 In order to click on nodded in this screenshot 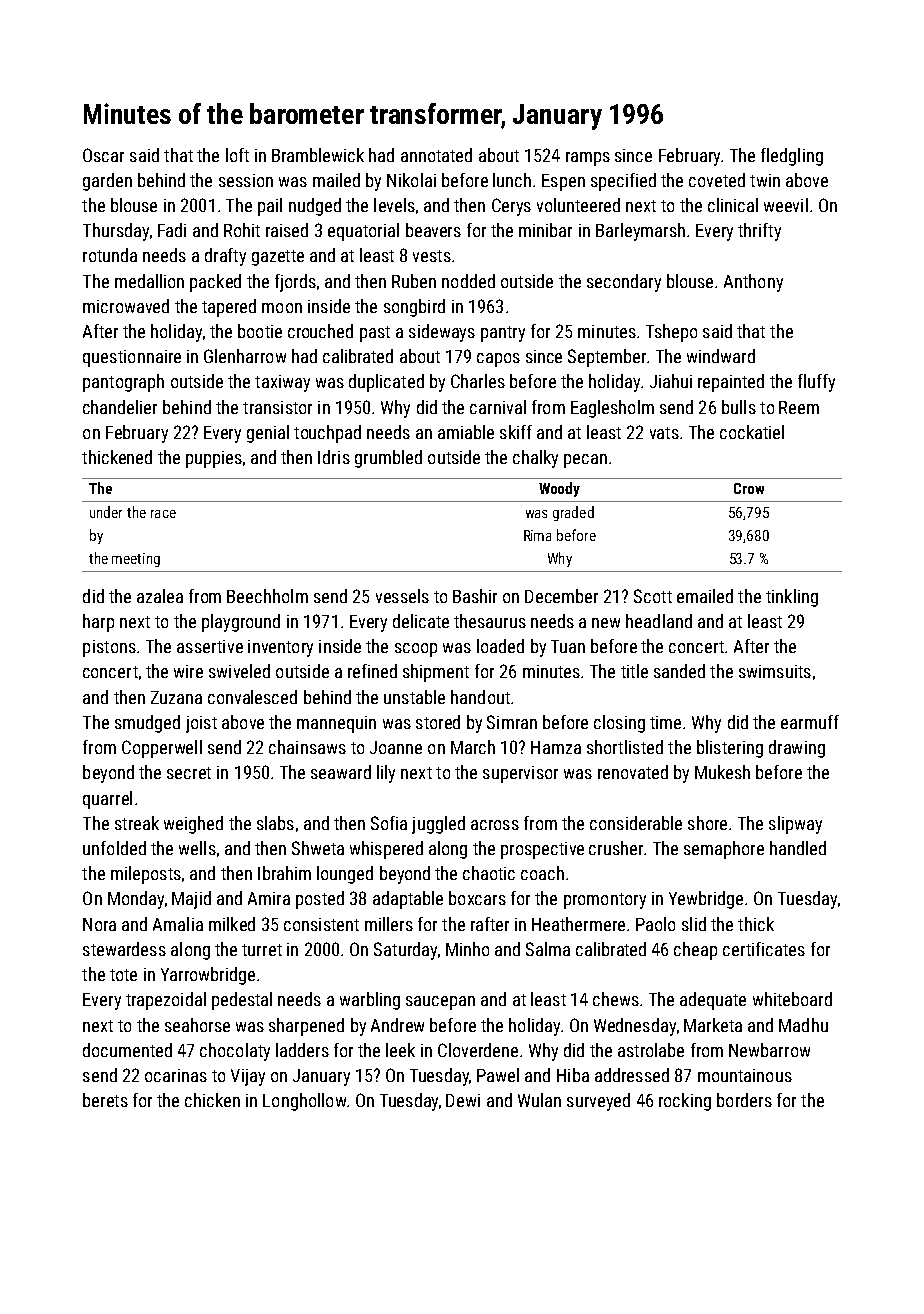, I will do `click(468, 281)`.
